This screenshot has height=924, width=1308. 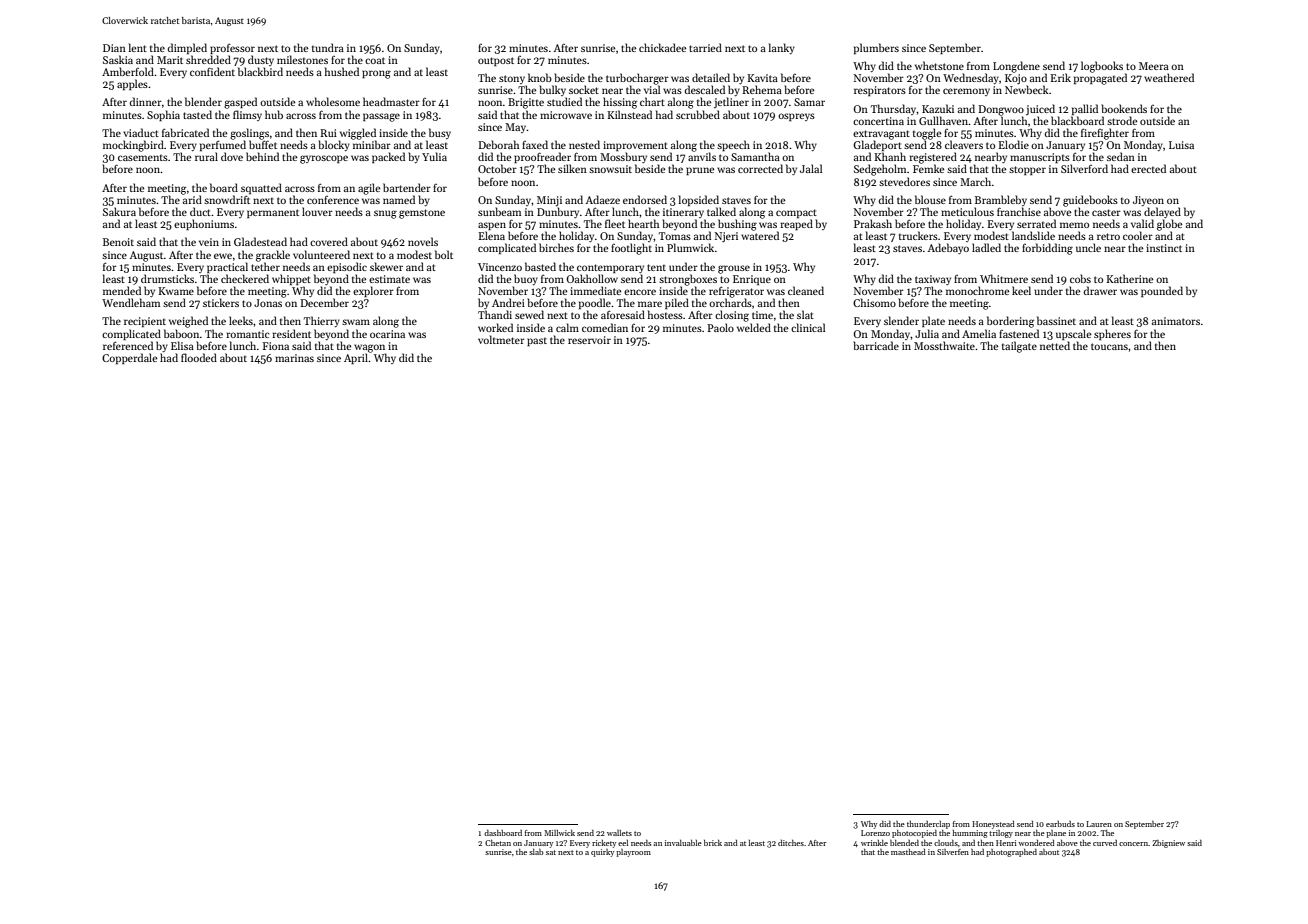 What do you see at coordinates (1154, 66) in the screenshot?
I see `Meera` at bounding box center [1154, 66].
